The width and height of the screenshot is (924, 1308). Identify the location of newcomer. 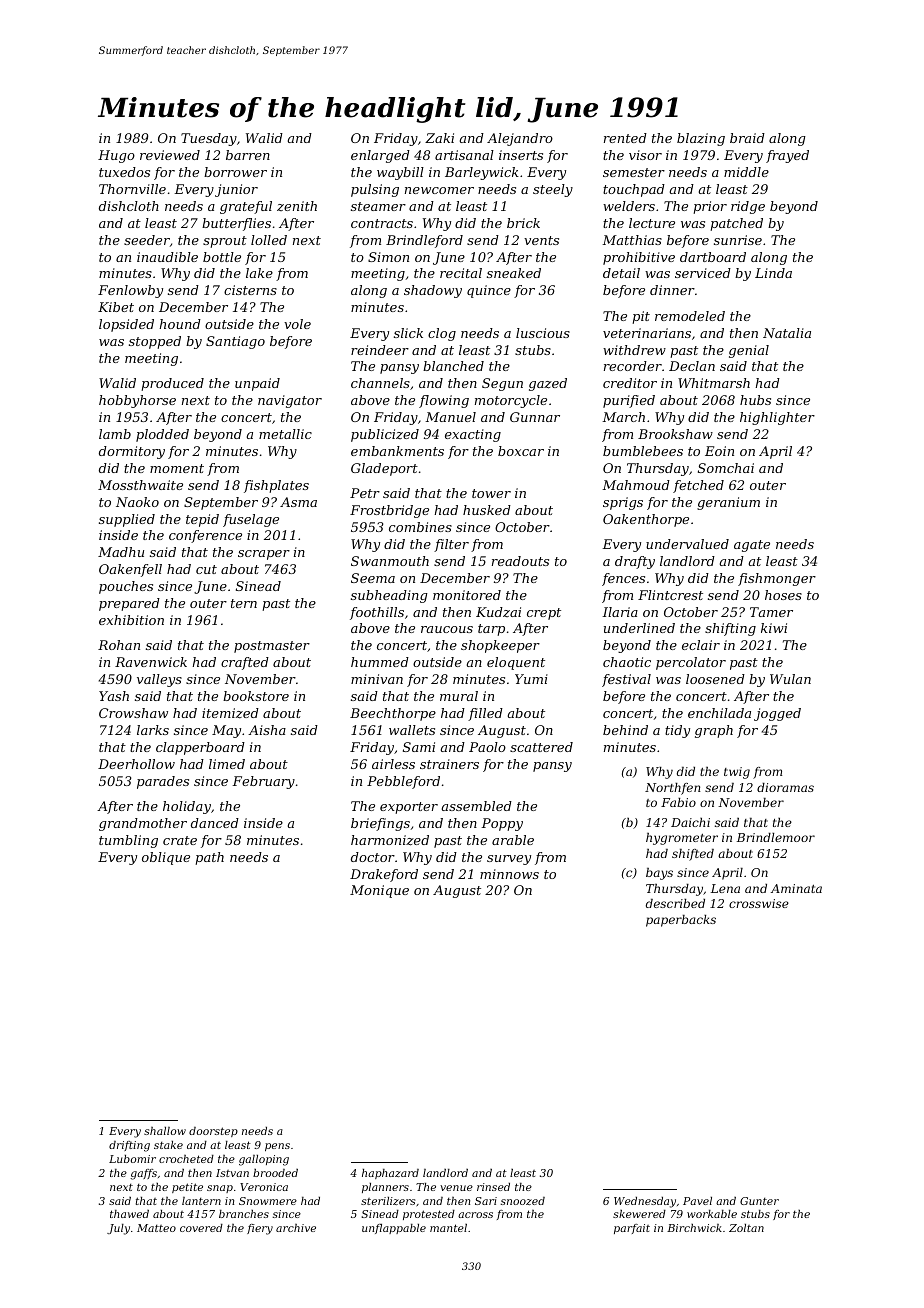
(439, 190).
